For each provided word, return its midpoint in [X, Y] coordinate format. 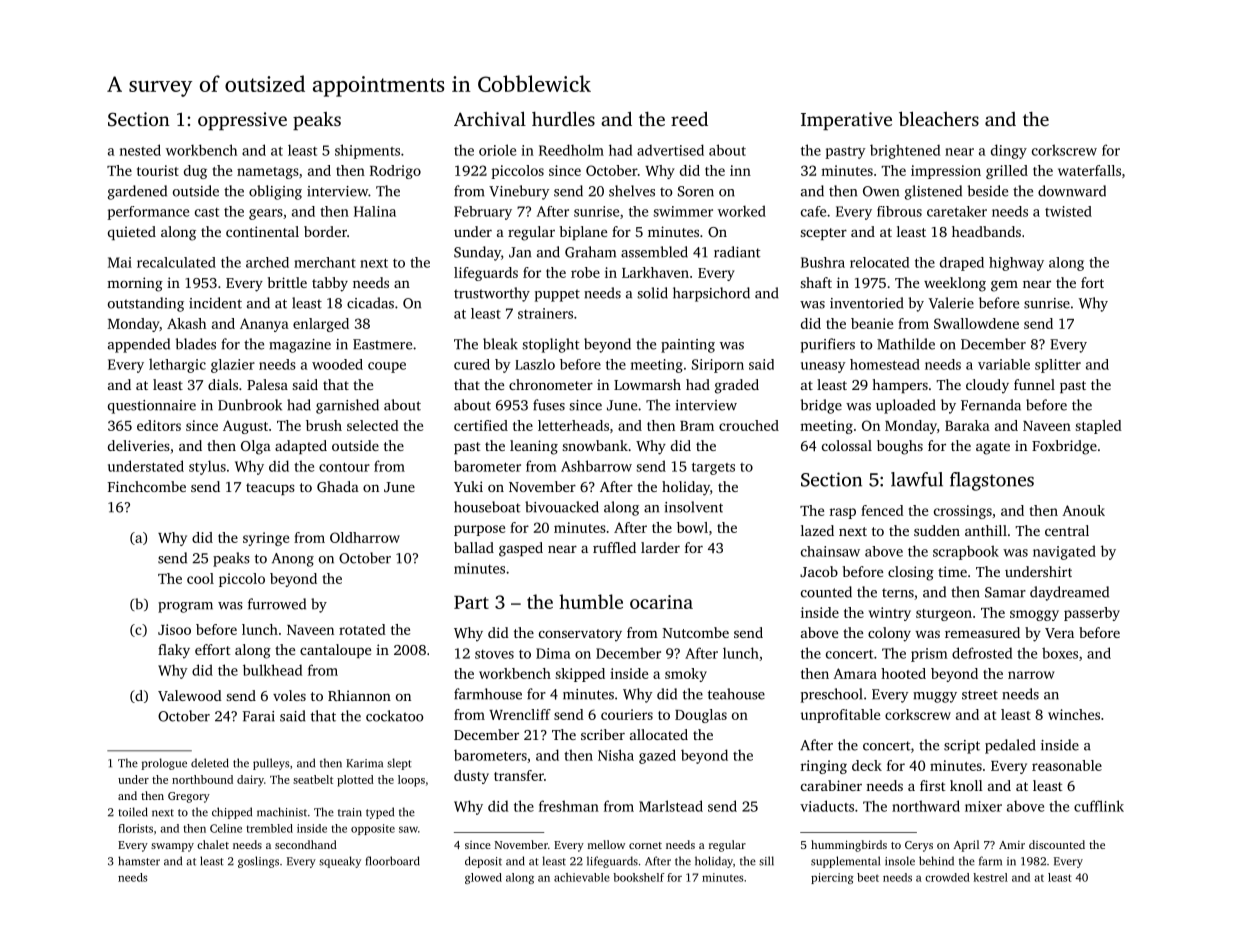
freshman [569, 806]
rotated [362, 629]
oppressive [242, 121]
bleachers [939, 118]
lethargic [177, 366]
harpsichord [711, 294]
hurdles [563, 118]
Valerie [951, 303]
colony [889, 634]
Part [471, 602]
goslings [258, 862]
